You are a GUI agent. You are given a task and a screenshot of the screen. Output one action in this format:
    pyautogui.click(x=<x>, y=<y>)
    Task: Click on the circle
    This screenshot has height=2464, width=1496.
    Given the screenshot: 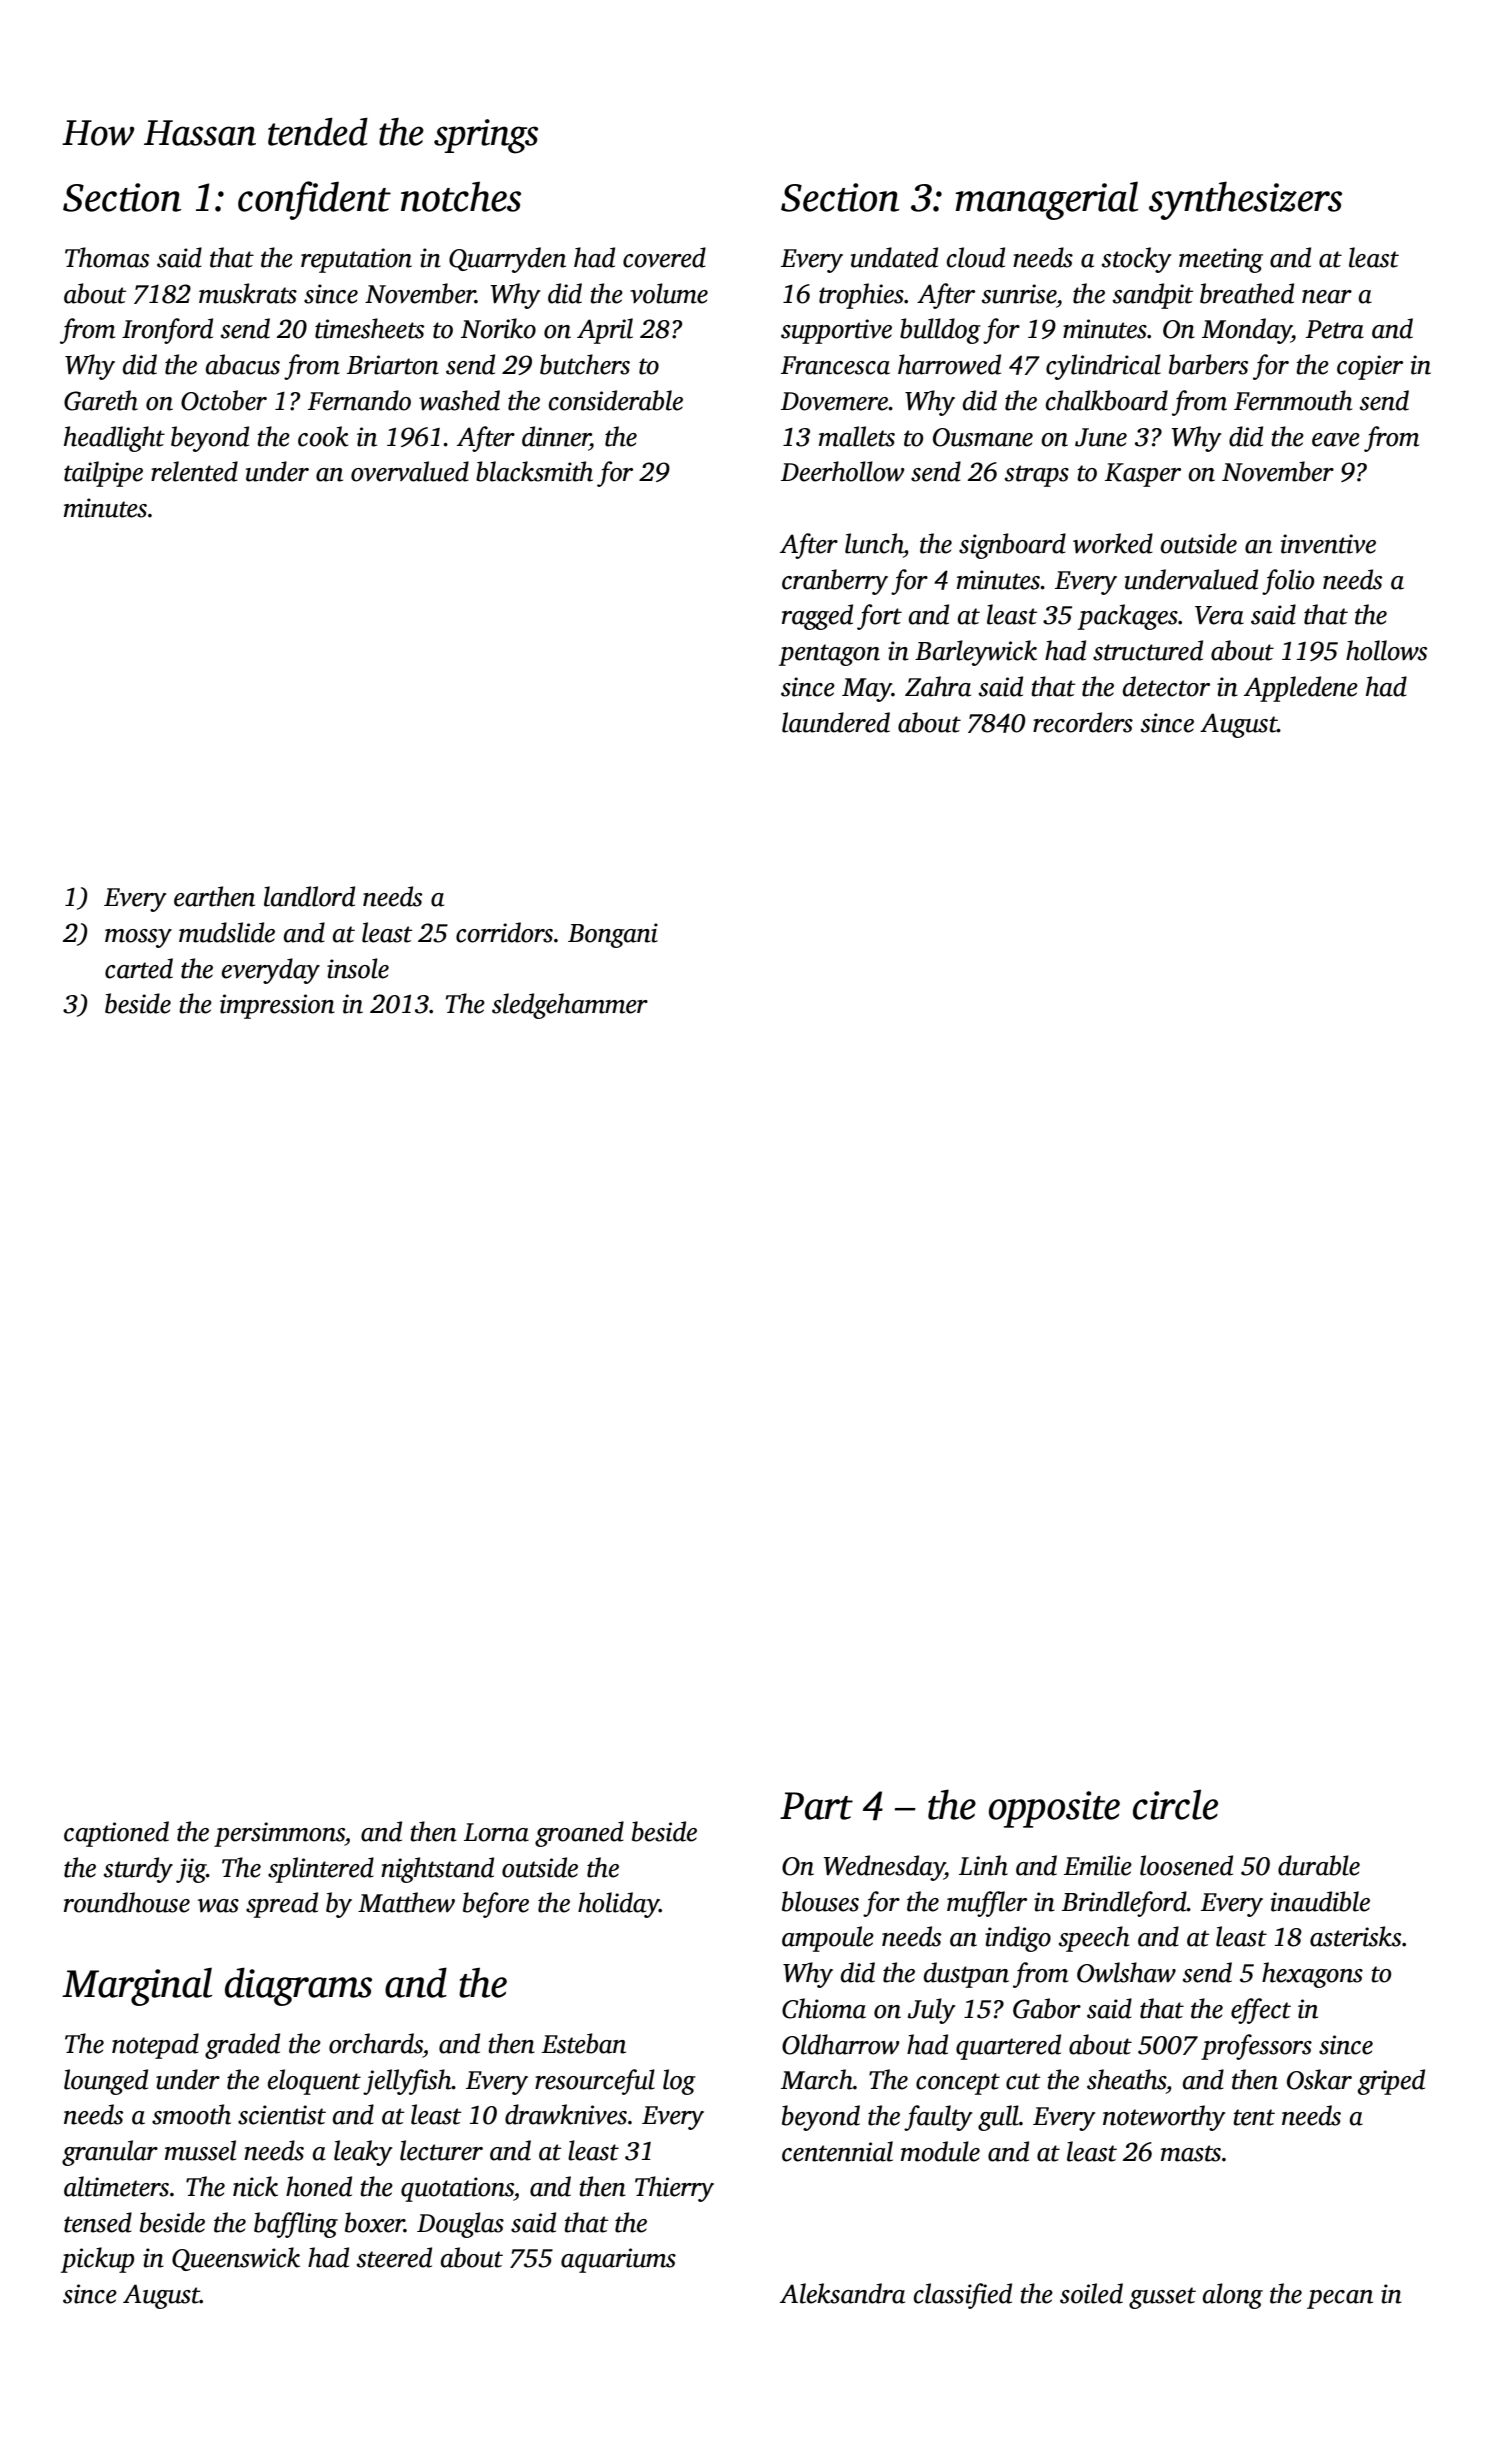 What is the action you would take?
    pyautogui.click(x=1175, y=1804)
